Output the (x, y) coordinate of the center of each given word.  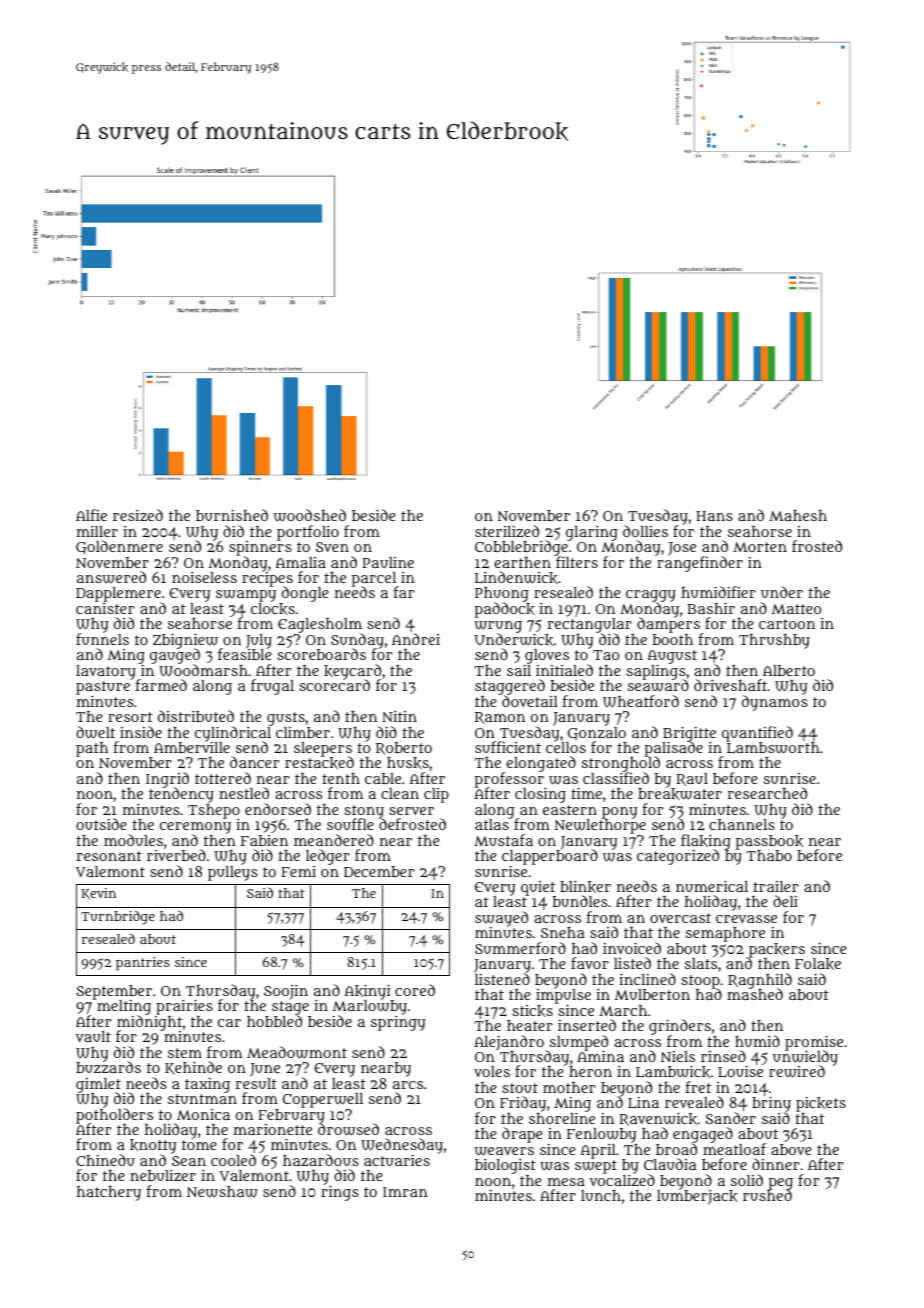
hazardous (321, 1160)
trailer (775, 886)
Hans (714, 516)
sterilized (507, 531)
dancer (254, 762)
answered (111, 577)
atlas (492, 824)
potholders (114, 1116)
